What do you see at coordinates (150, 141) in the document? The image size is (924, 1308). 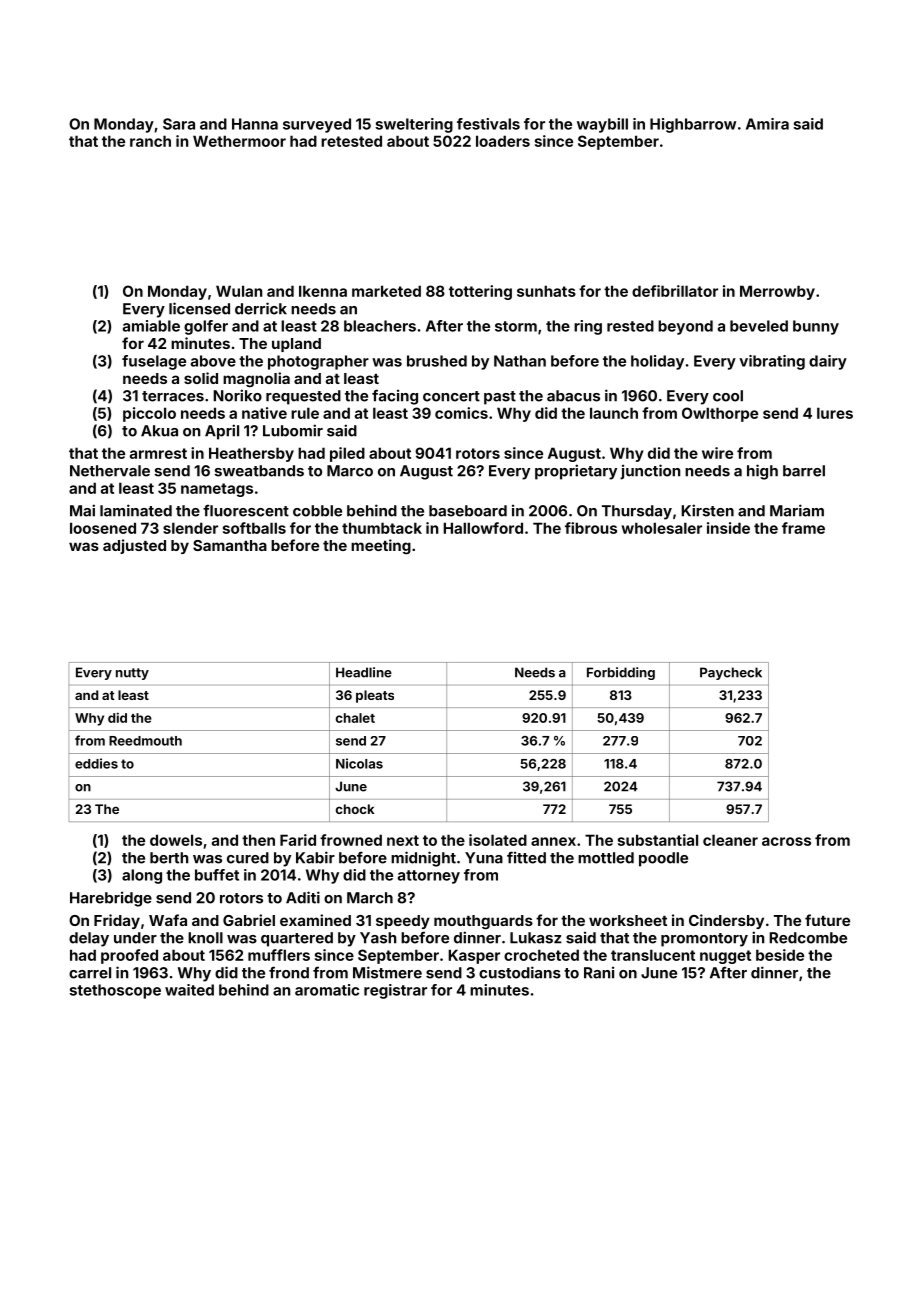 I see `ranch` at bounding box center [150, 141].
